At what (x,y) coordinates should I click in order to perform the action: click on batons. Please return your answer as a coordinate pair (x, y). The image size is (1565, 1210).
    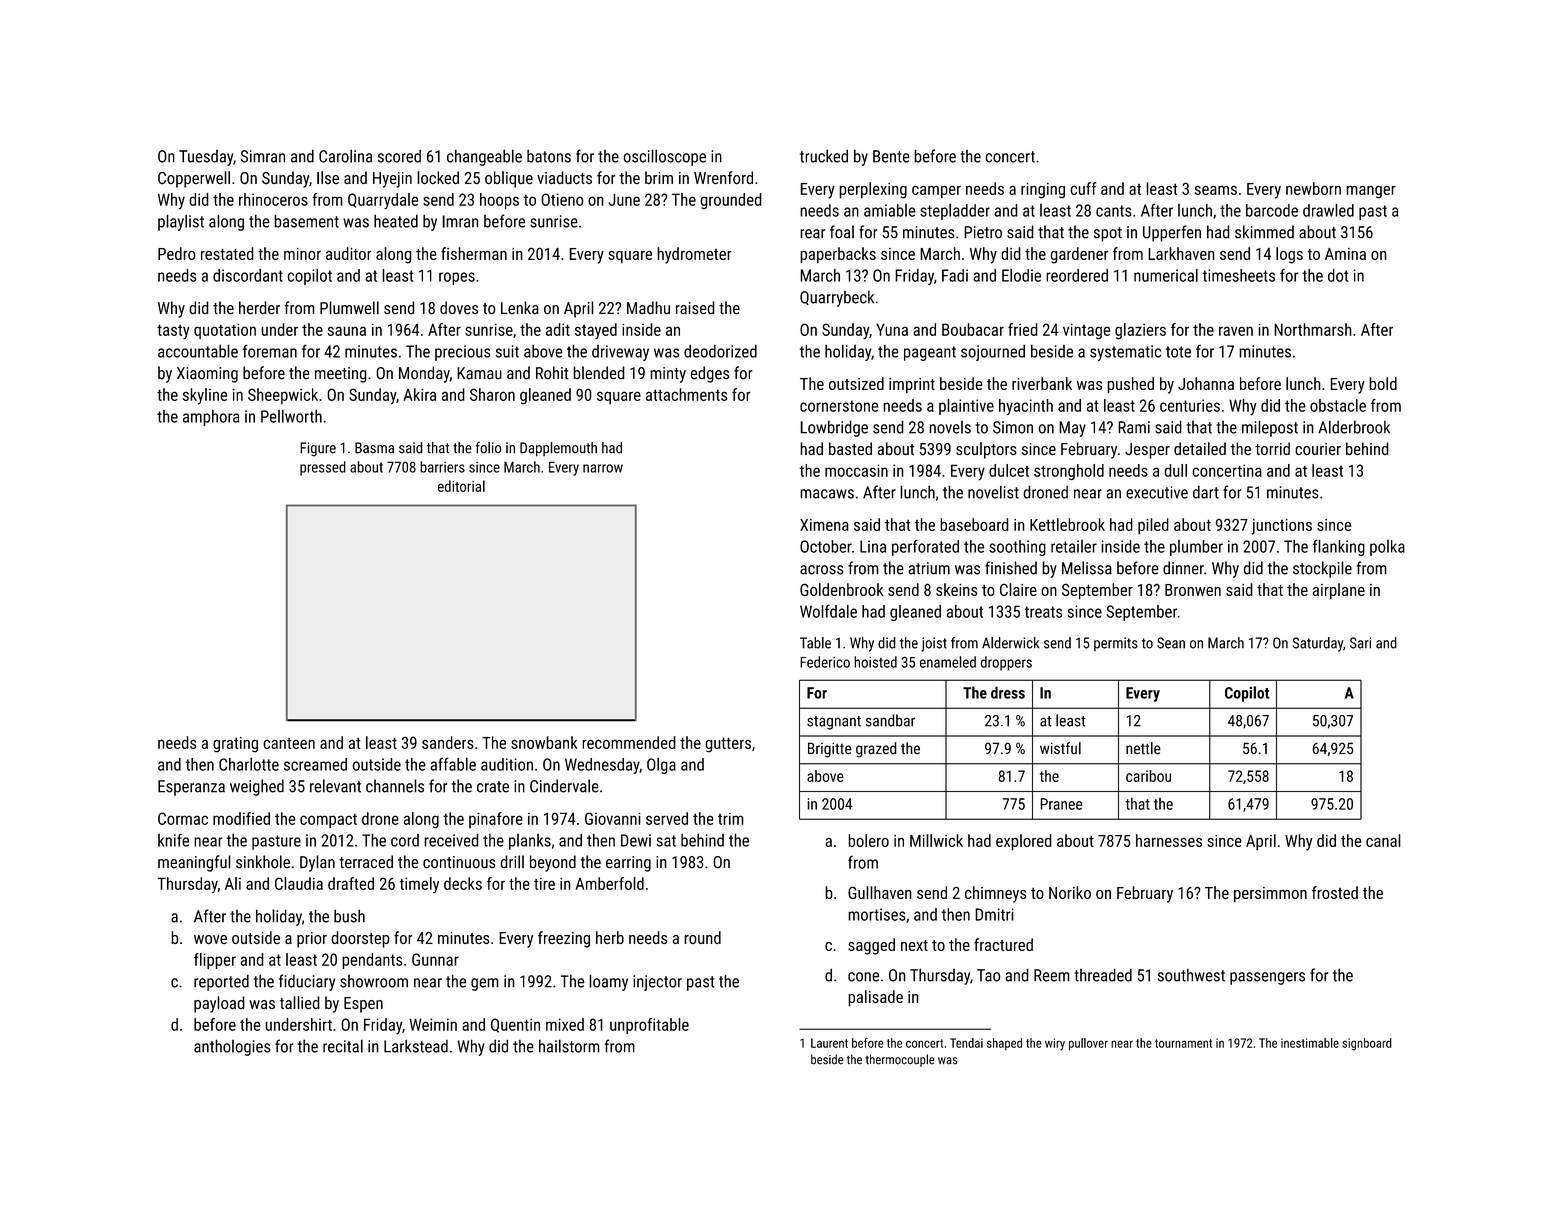
    Looking at the image, I should click on (549, 156).
